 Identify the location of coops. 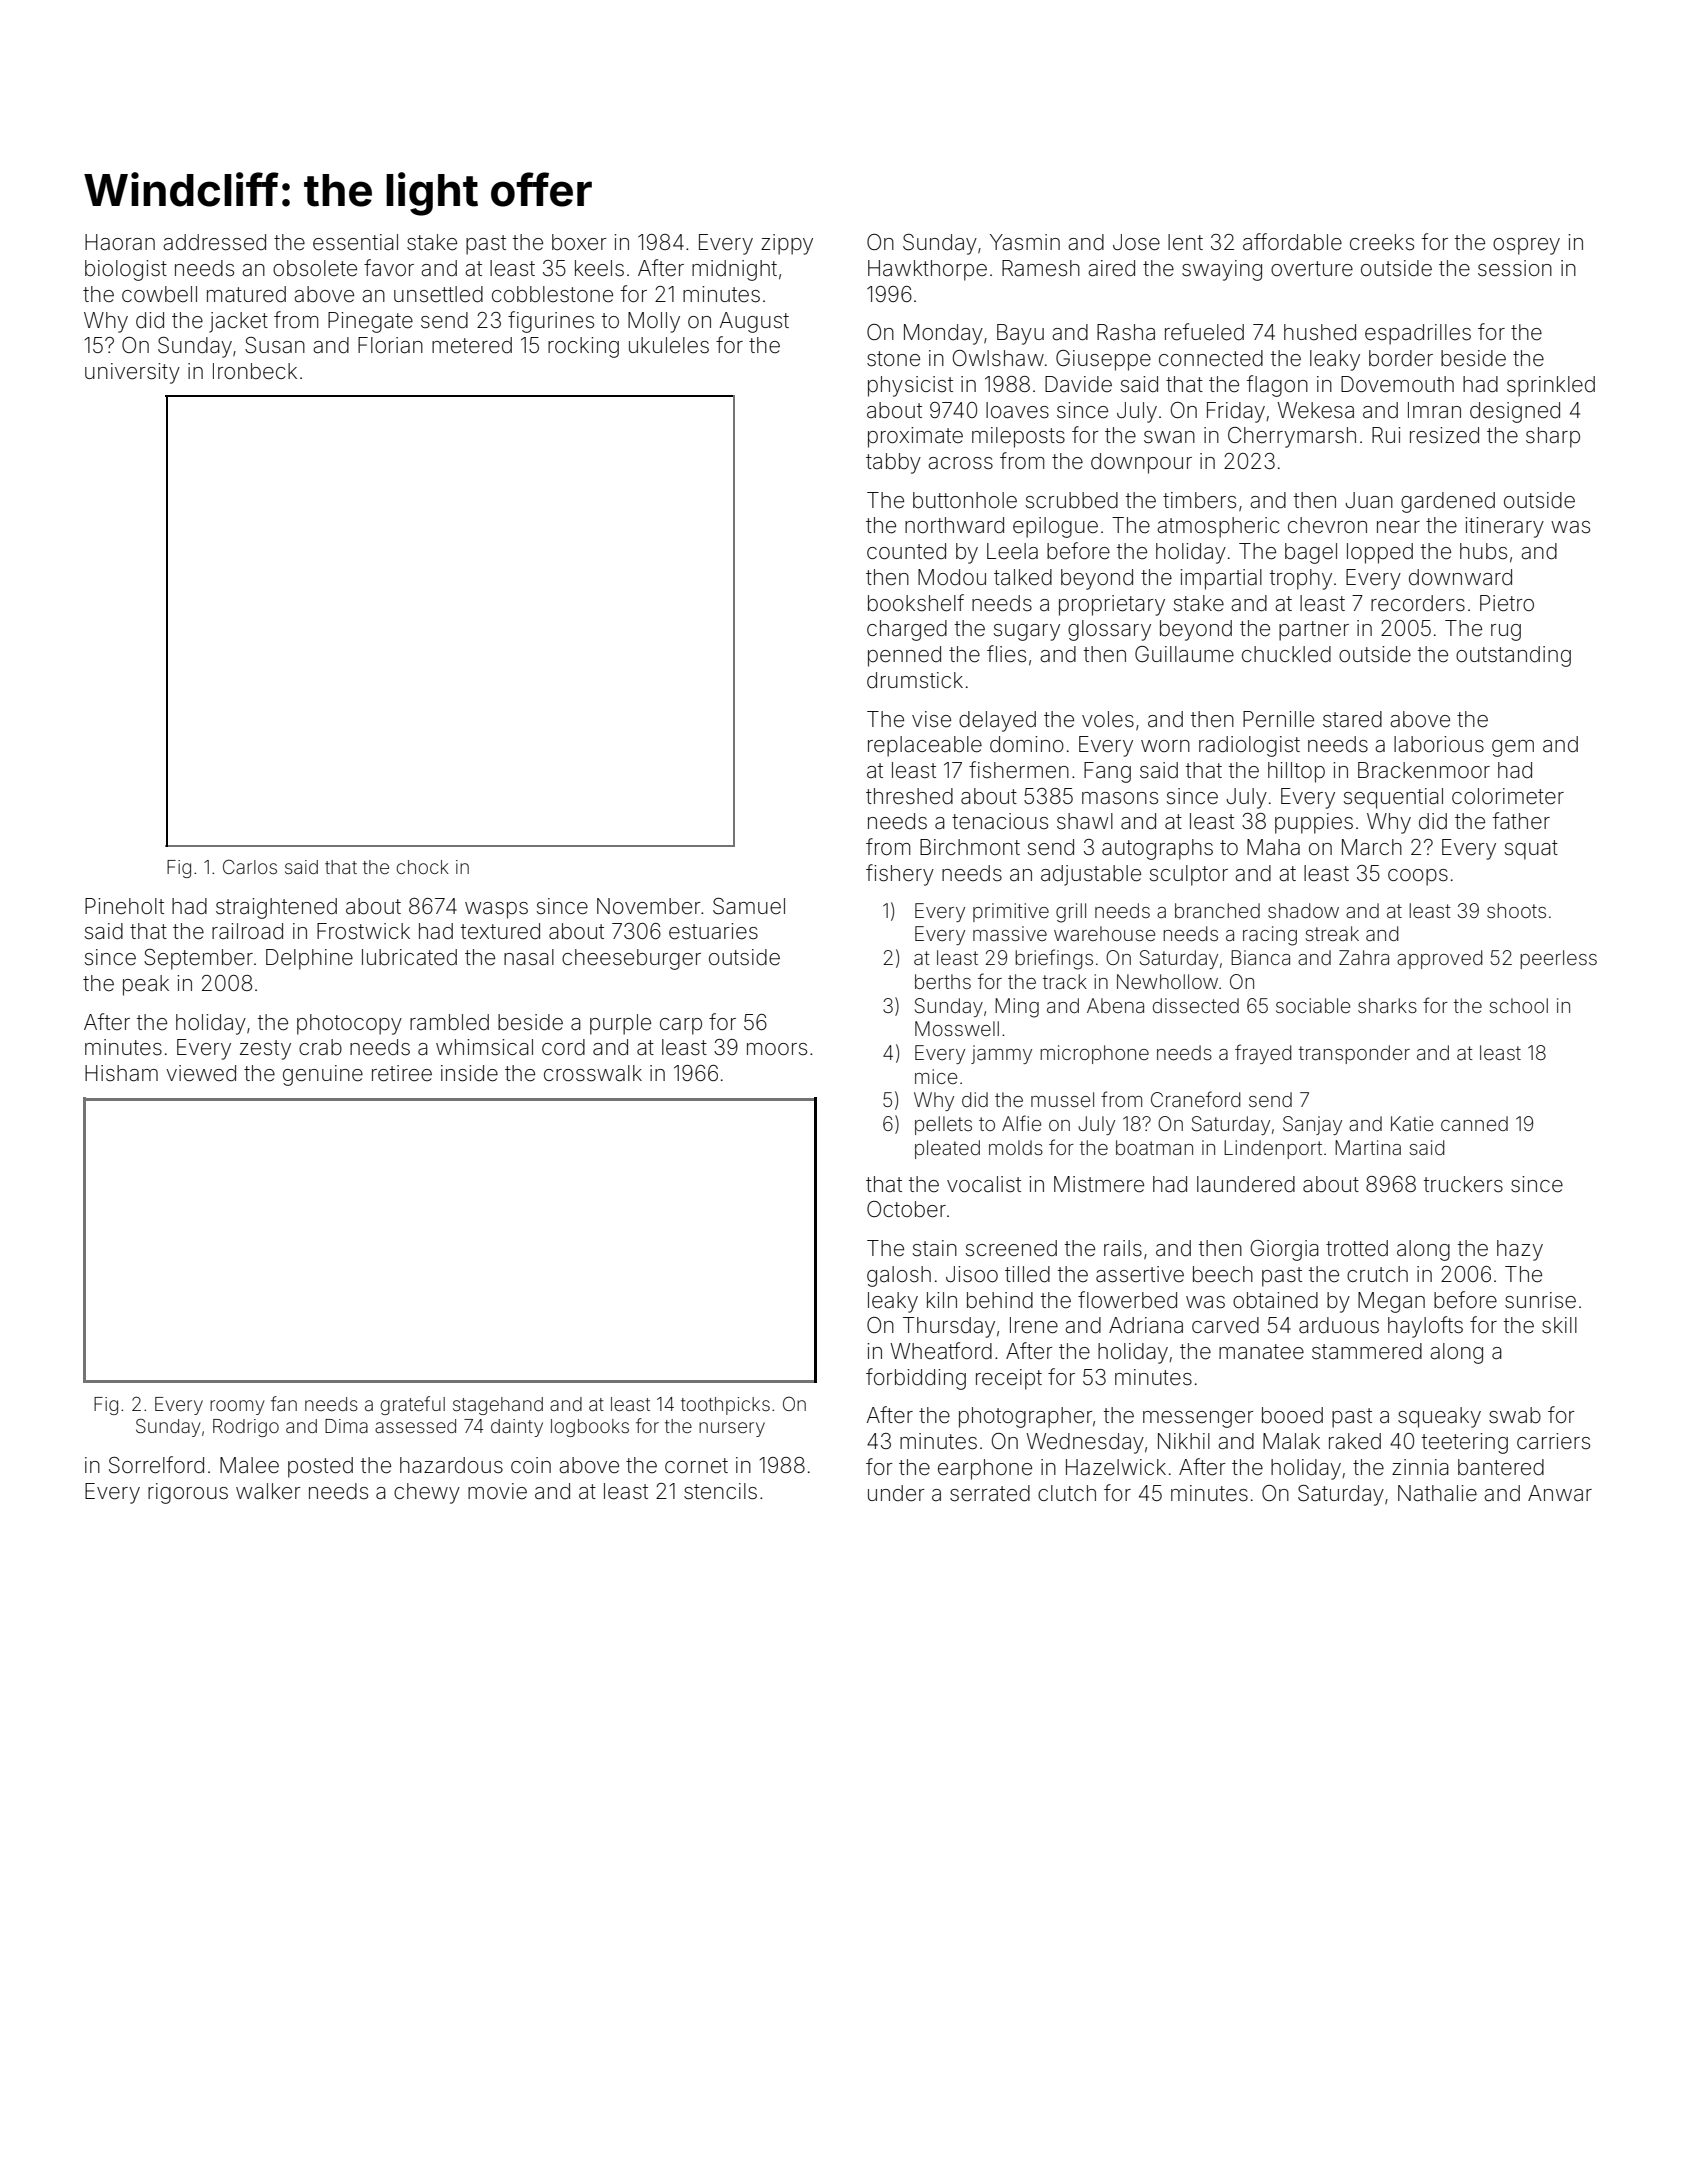
(1418, 877).
